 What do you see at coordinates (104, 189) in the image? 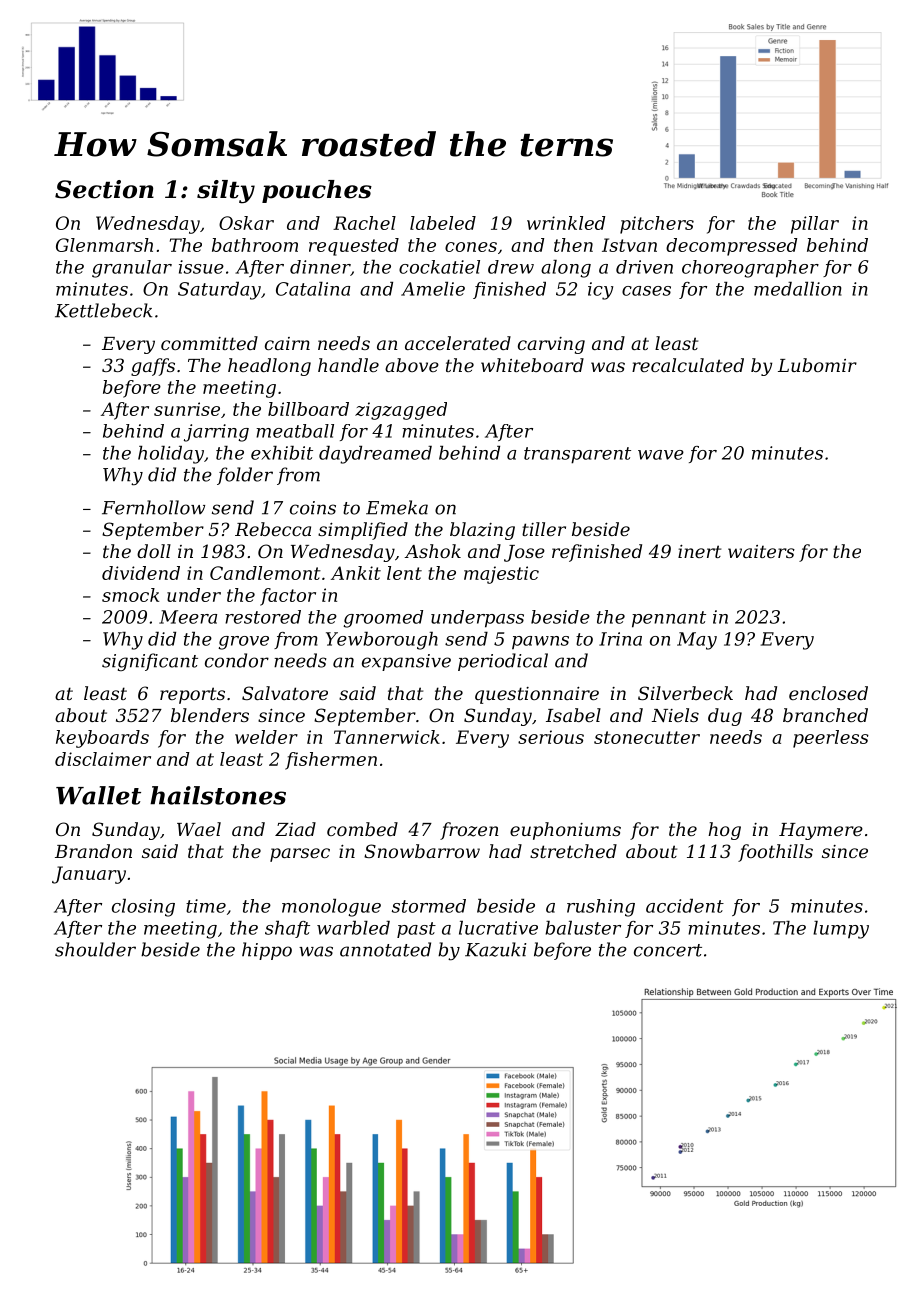
I see `Section` at bounding box center [104, 189].
